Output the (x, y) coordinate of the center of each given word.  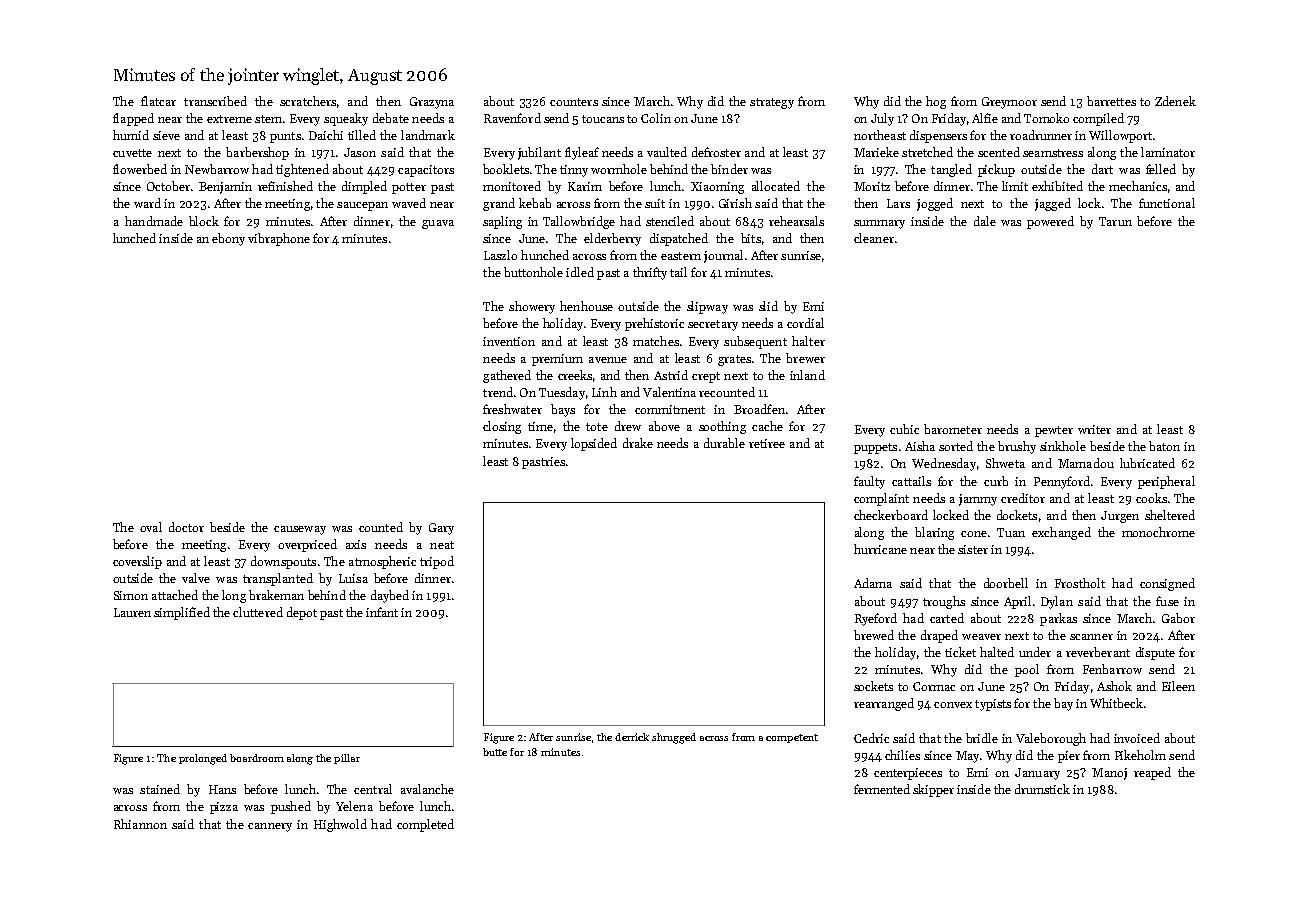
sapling (502, 222)
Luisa (353, 578)
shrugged (674, 738)
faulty (869, 482)
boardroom (257, 758)
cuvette (132, 153)
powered (1050, 222)
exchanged (1061, 533)
